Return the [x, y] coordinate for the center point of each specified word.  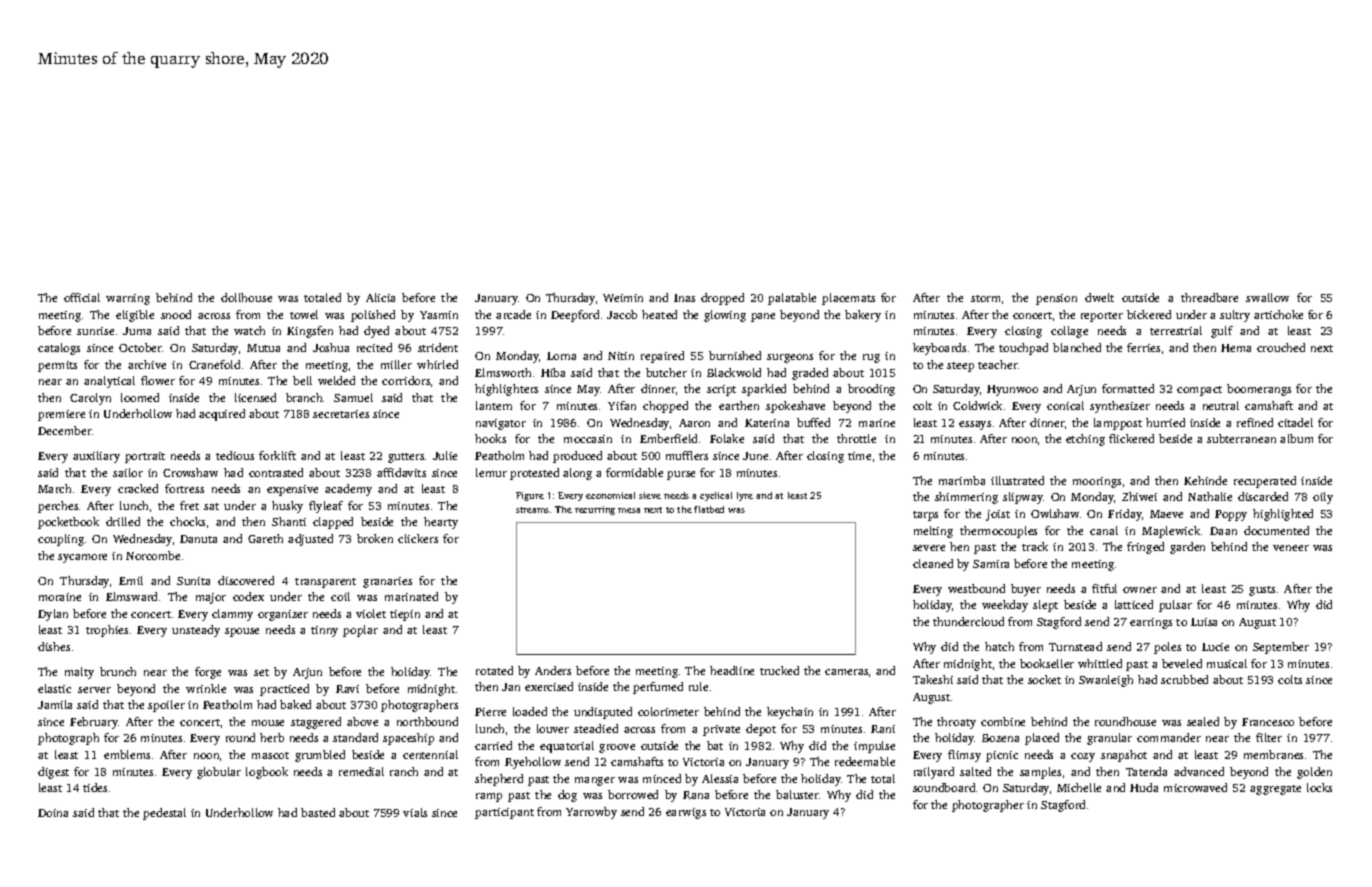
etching [1085, 440]
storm [985, 298]
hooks [490, 438]
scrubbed [1184, 679]
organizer [283, 615]
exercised [549, 686]
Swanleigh [1106, 681]
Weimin [623, 298]
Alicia [380, 297]
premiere [61, 415]
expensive [292, 490]
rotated [494, 670]
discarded [1263, 496]
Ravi [347, 689]
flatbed [709, 509]
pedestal [164, 814]
